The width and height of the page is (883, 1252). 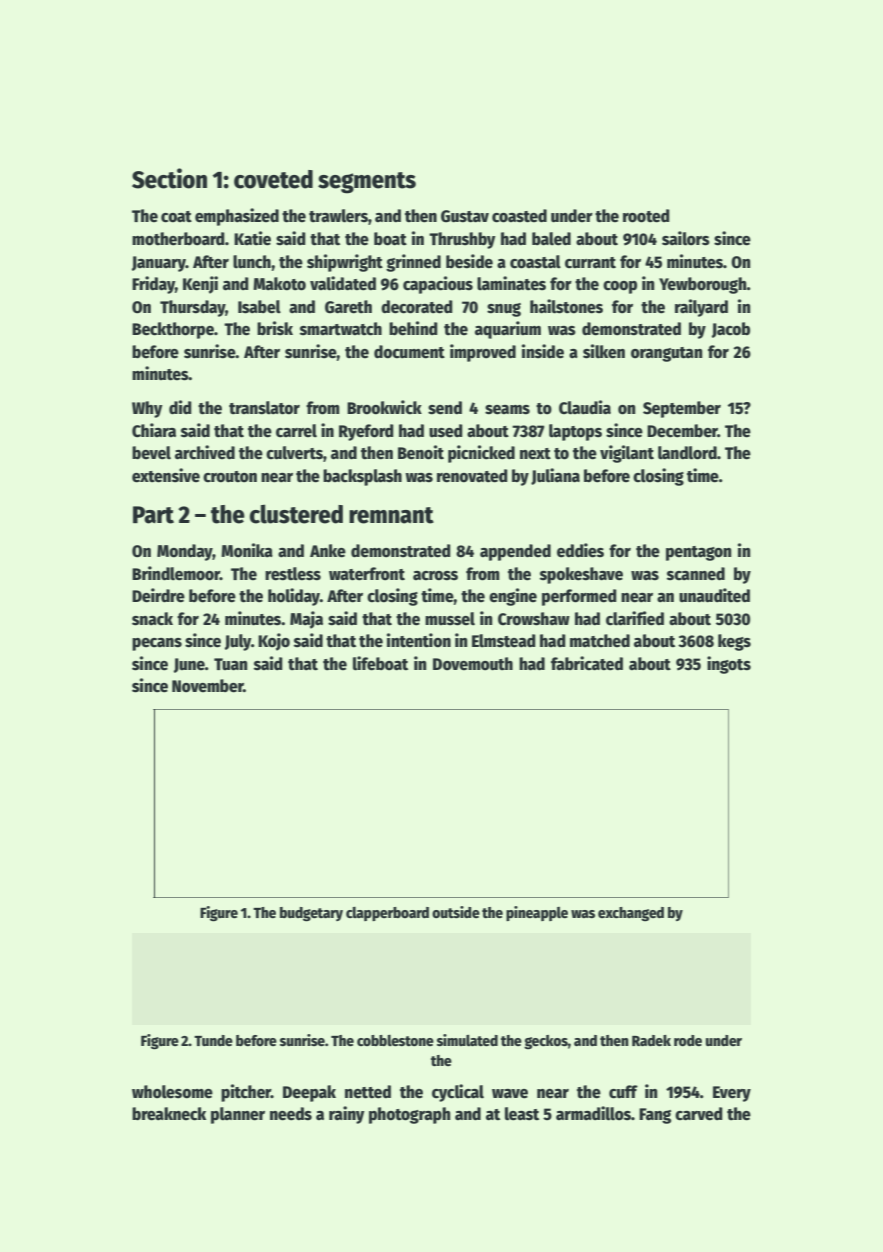 I want to click on Part, so click(x=153, y=515).
